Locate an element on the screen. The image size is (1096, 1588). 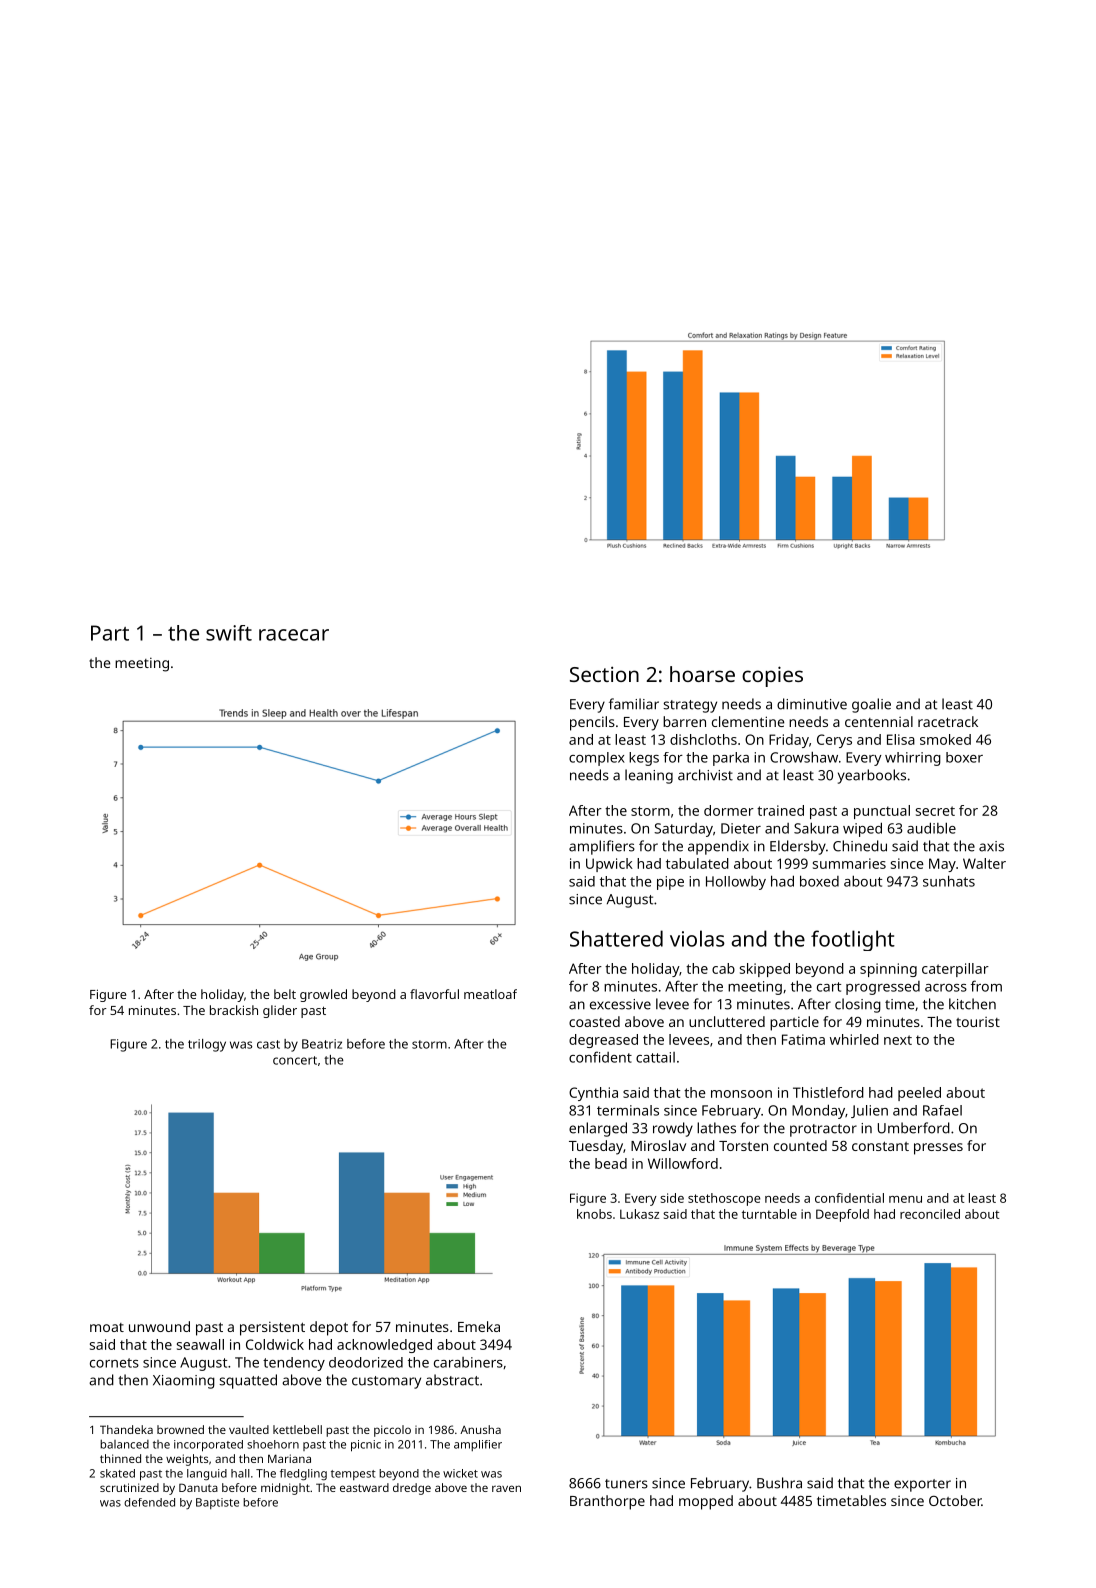
Rafael is located at coordinates (942, 1110).
